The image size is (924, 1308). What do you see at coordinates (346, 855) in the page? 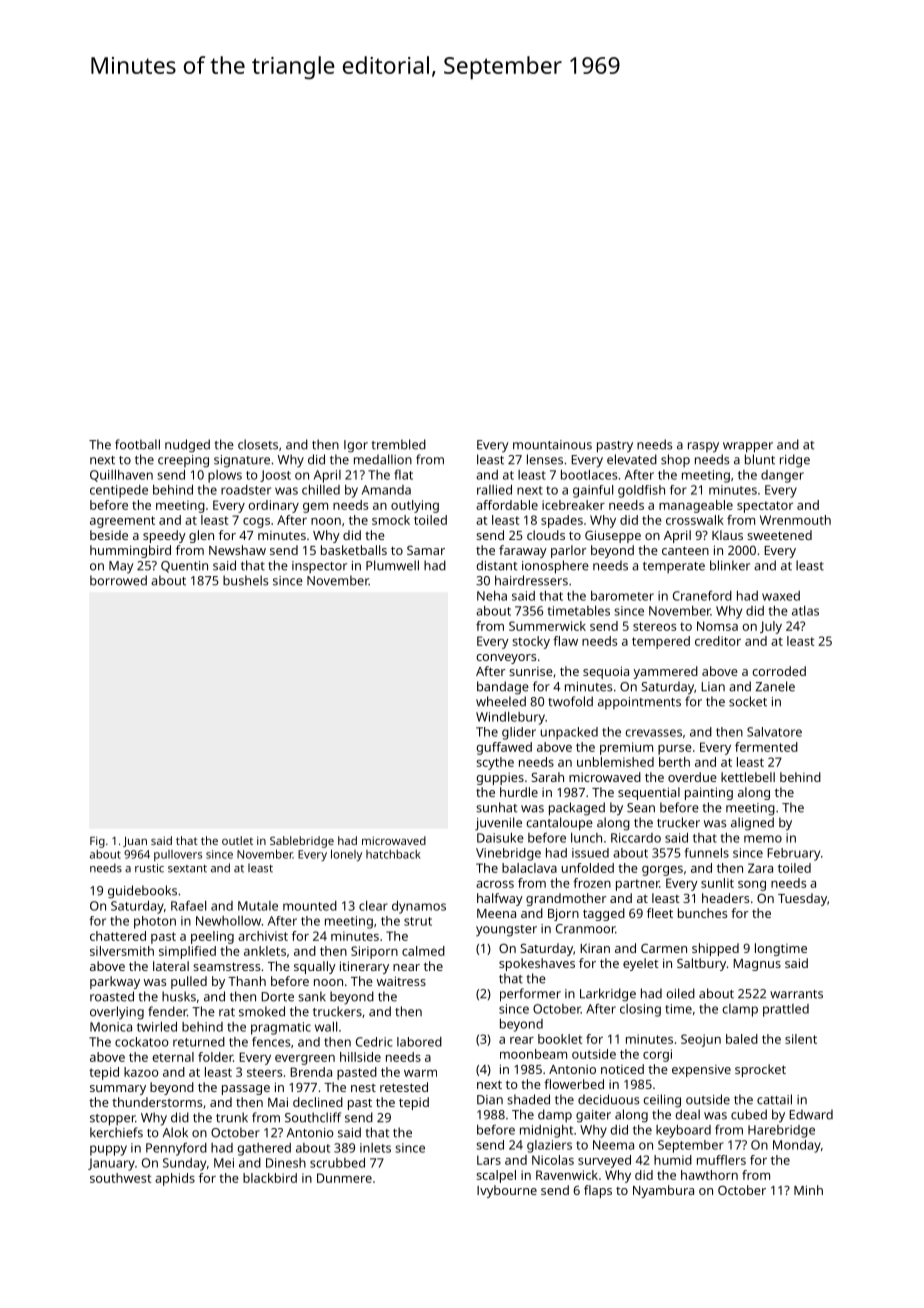
I see `lonely` at bounding box center [346, 855].
